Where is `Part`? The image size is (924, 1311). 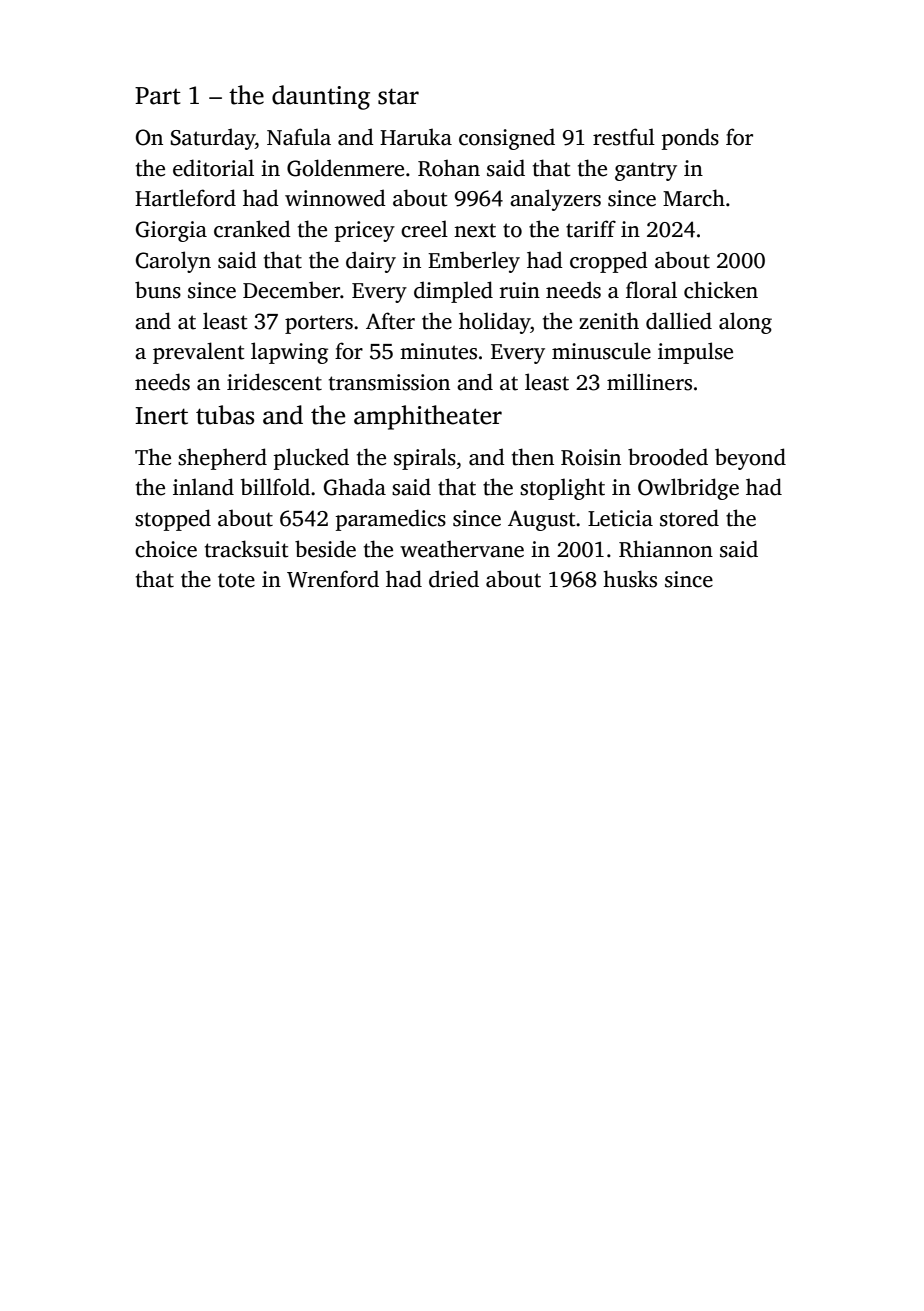 Part is located at coordinates (158, 96).
